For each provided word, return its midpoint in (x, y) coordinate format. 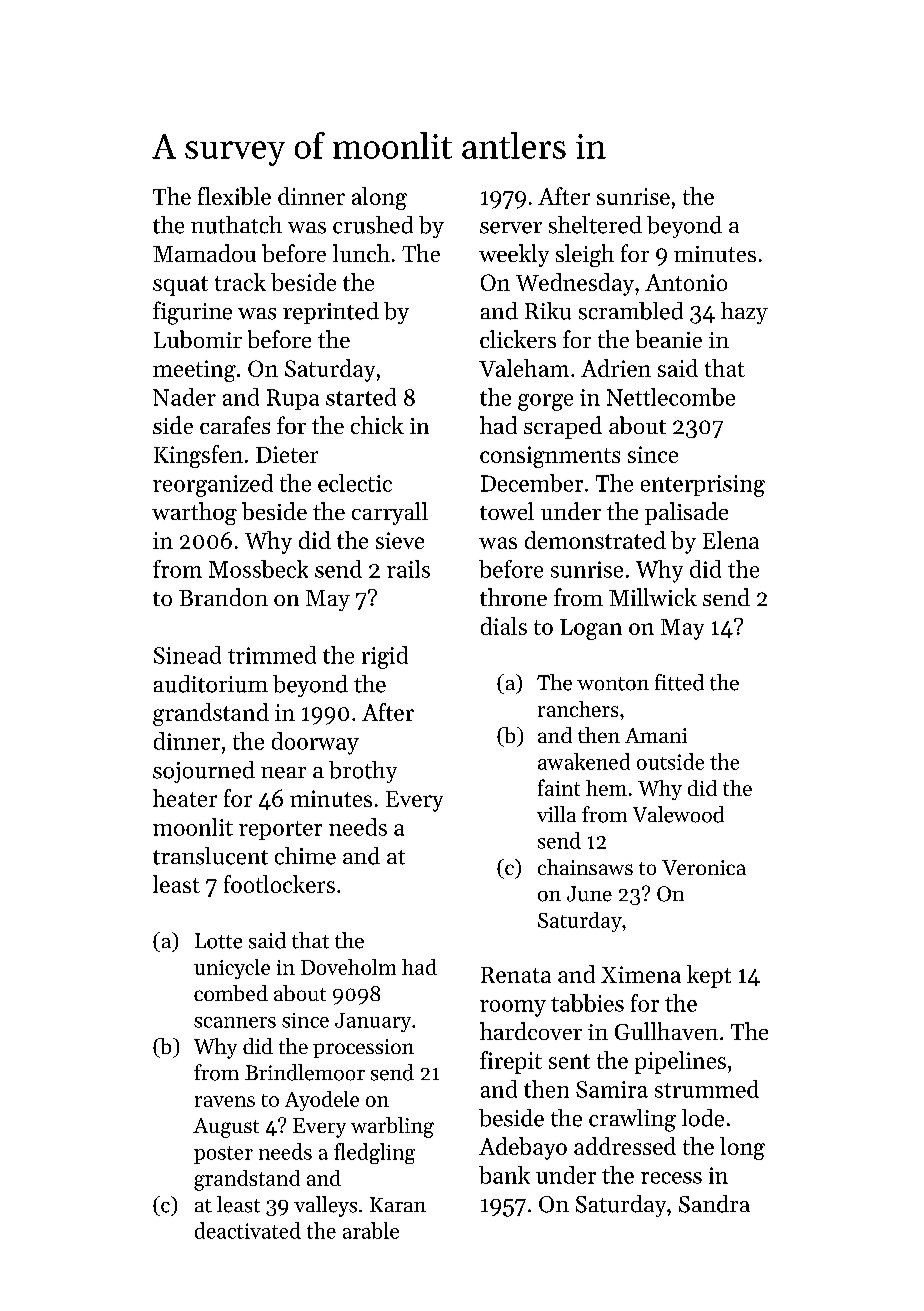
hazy (744, 313)
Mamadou (204, 253)
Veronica (704, 867)
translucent (210, 856)
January (373, 1022)
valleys (325, 1206)
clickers (518, 339)
